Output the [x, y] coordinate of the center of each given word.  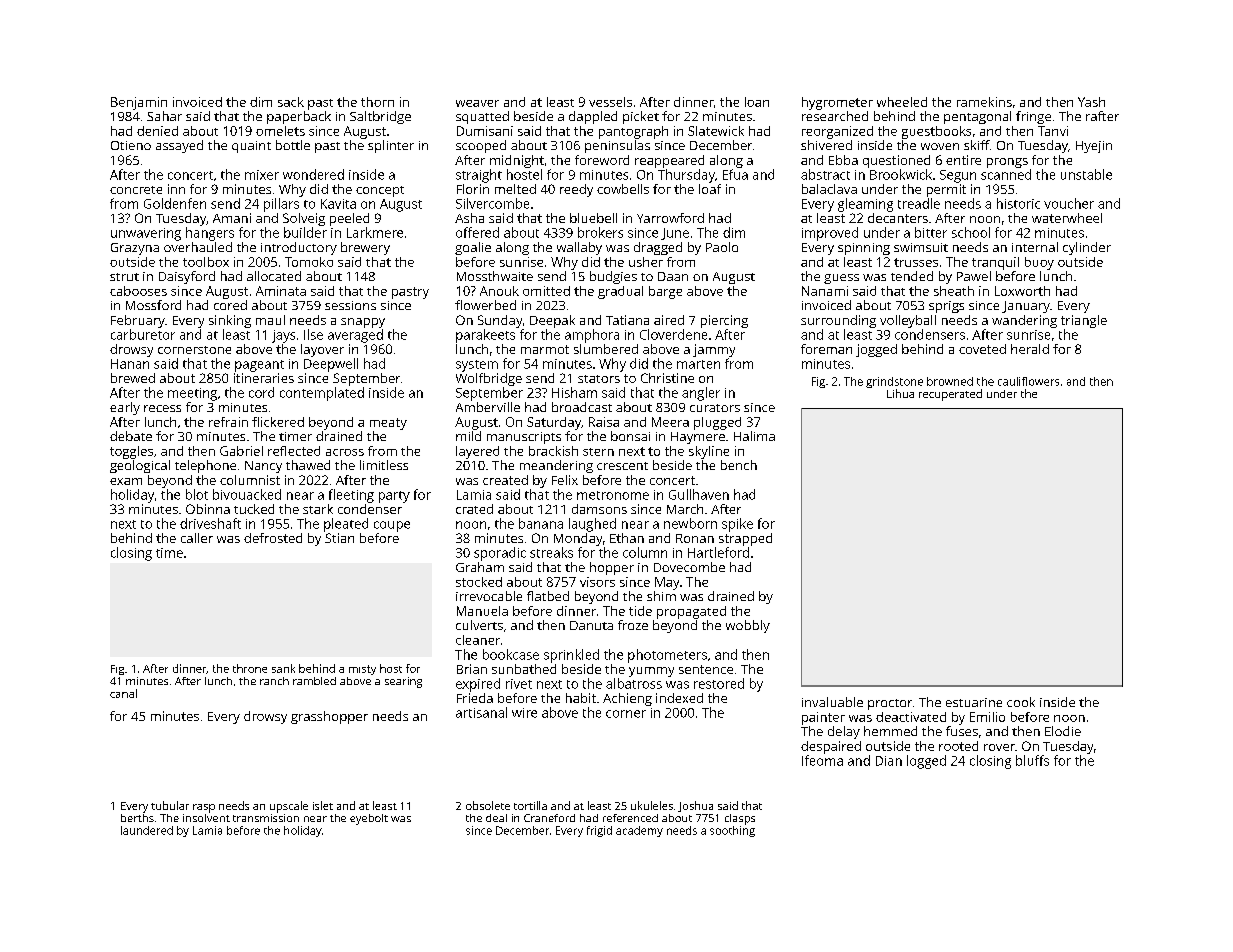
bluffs [1032, 760]
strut [124, 277]
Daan [673, 276]
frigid [599, 831]
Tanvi [1053, 131]
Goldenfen [175, 203]
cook [1021, 702]
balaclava [829, 189]
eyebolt [369, 819]
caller [197, 538]
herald [1030, 349]
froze [633, 625]
